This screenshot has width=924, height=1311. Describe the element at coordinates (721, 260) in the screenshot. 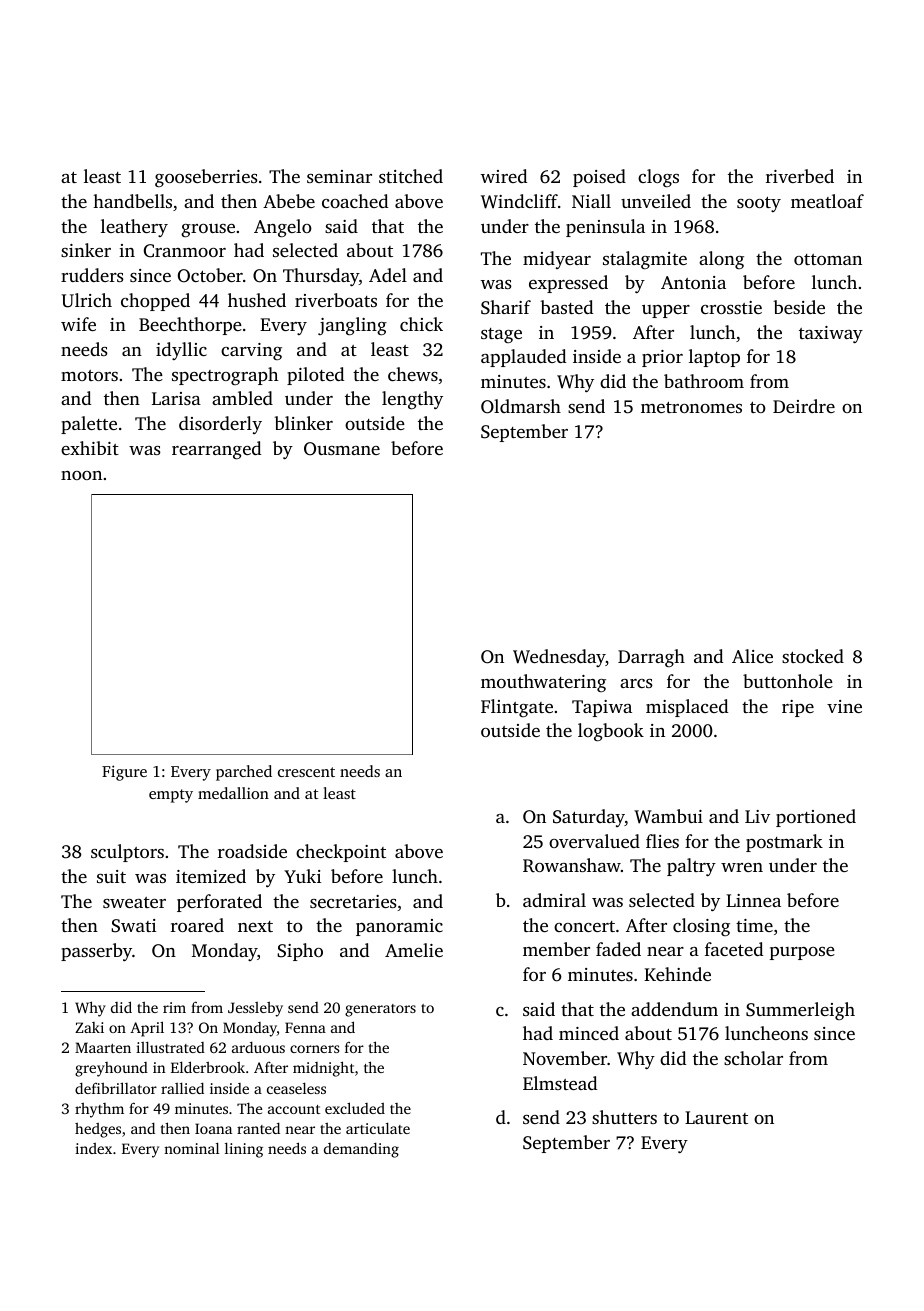

I see `along` at that location.
